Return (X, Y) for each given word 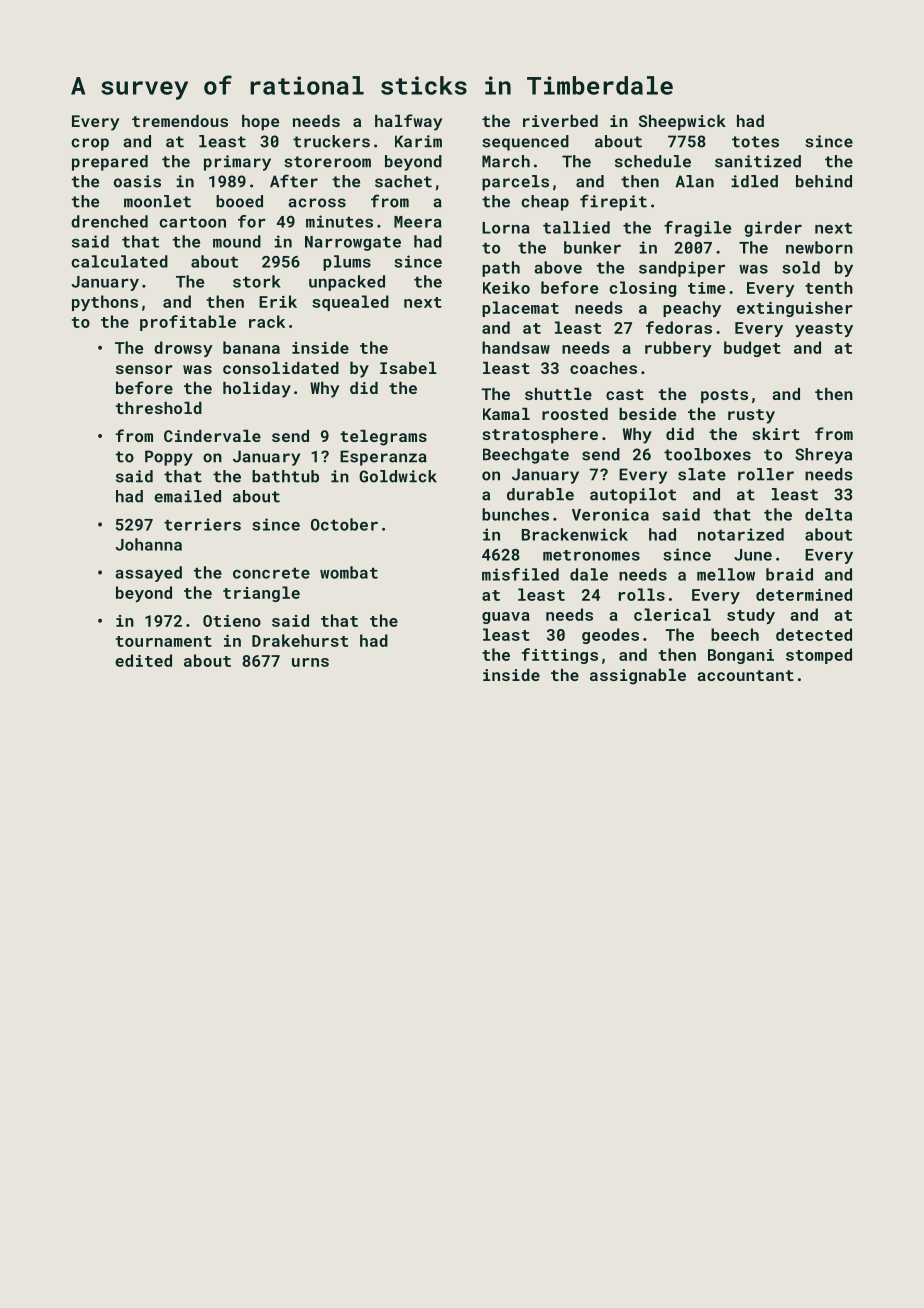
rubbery (678, 349)
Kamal (506, 414)
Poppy (169, 458)
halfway (408, 122)
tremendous (180, 121)
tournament (164, 641)
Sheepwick (682, 123)
